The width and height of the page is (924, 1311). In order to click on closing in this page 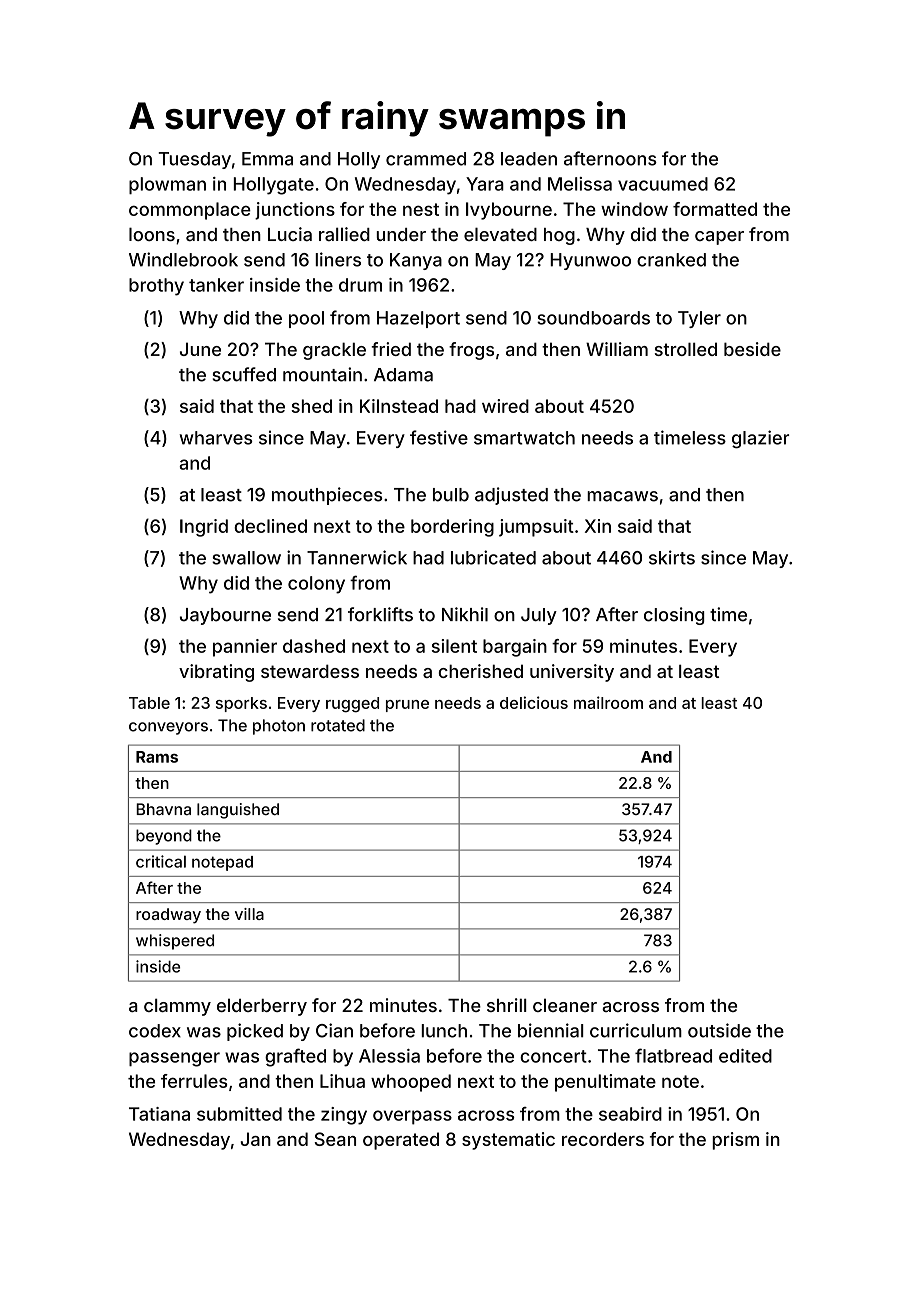, I will do `click(674, 616)`.
